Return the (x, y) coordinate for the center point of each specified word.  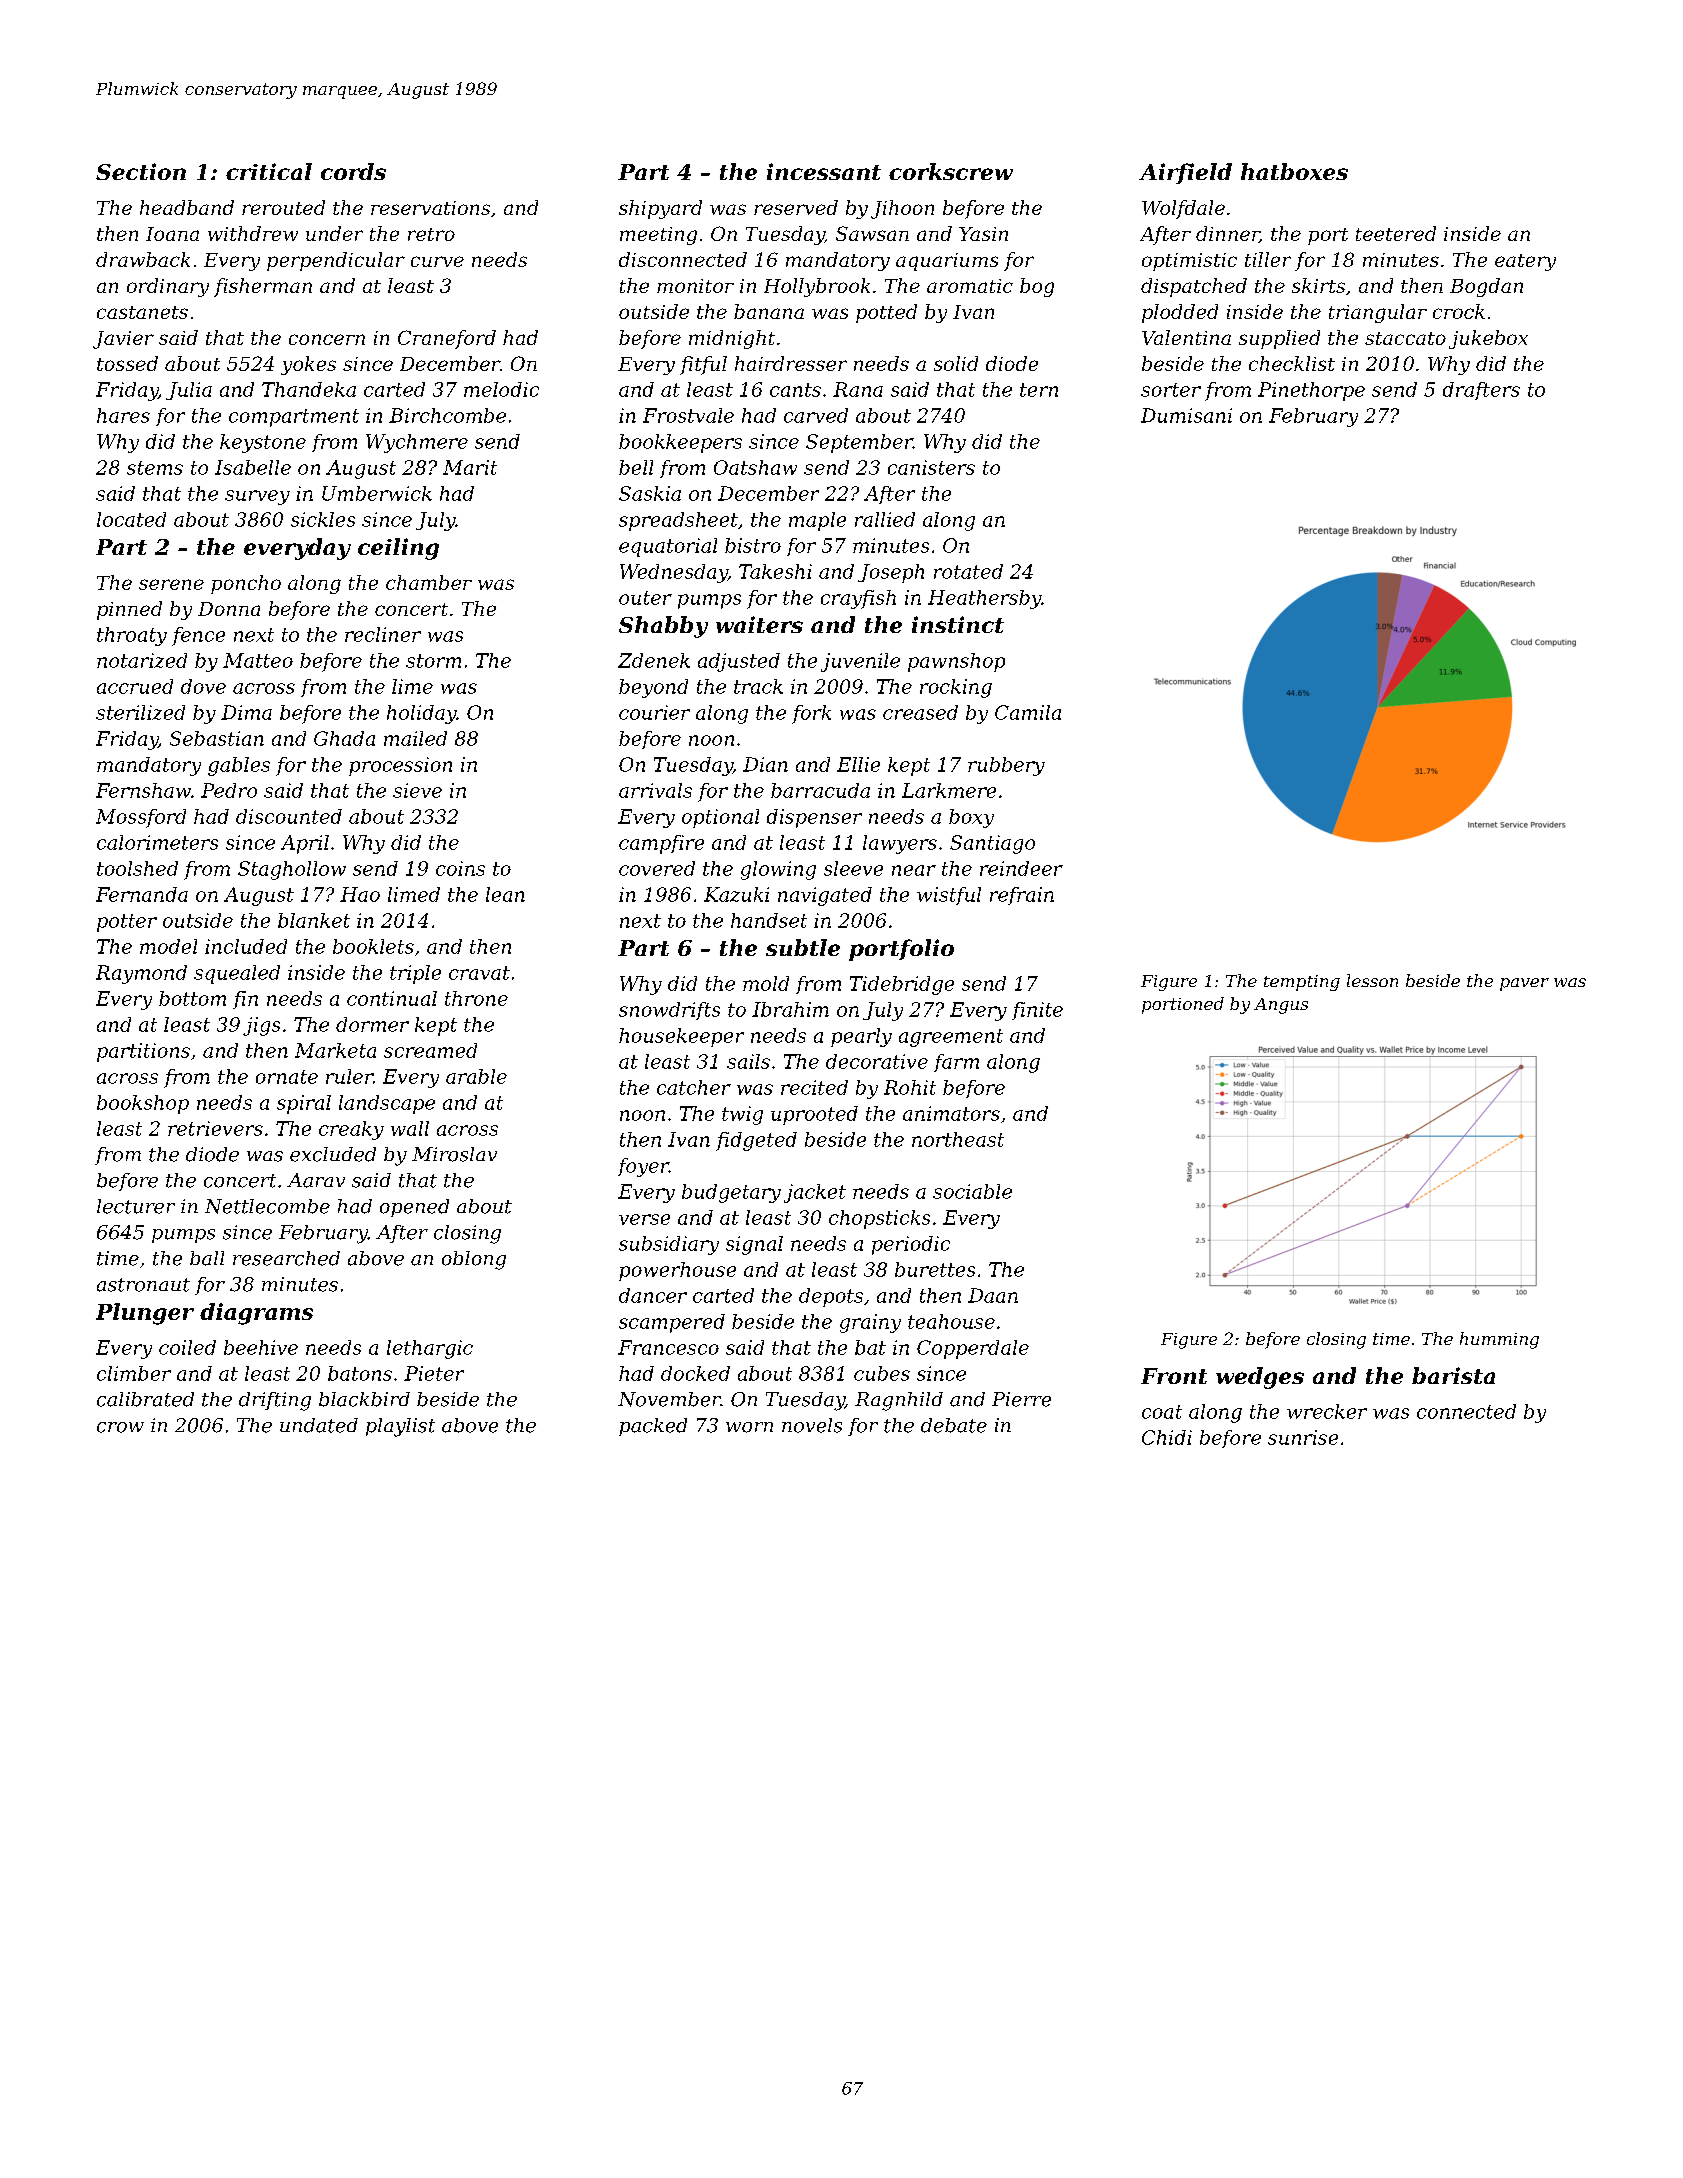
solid (956, 363)
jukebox (1488, 339)
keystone (263, 443)
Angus (1281, 1006)
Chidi (1167, 1437)
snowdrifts (669, 1011)
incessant (824, 171)
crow (120, 1427)
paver (1524, 984)
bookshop (143, 1104)
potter (127, 923)
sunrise (1303, 1437)
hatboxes (1294, 171)
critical (269, 171)
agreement (951, 1038)
